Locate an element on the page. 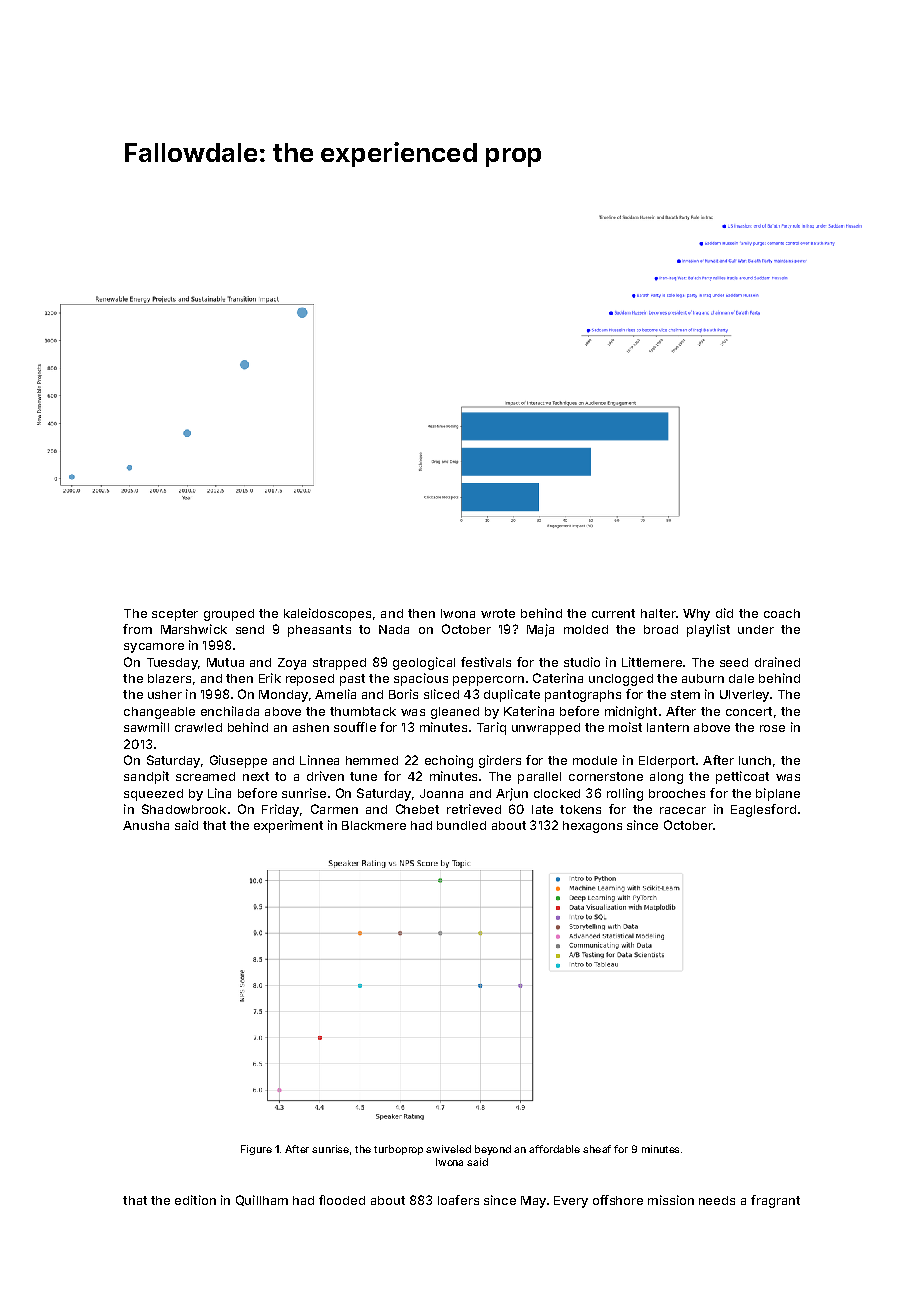 This document has width=924, height=1314. swiveled is located at coordinates (448, 1149).
